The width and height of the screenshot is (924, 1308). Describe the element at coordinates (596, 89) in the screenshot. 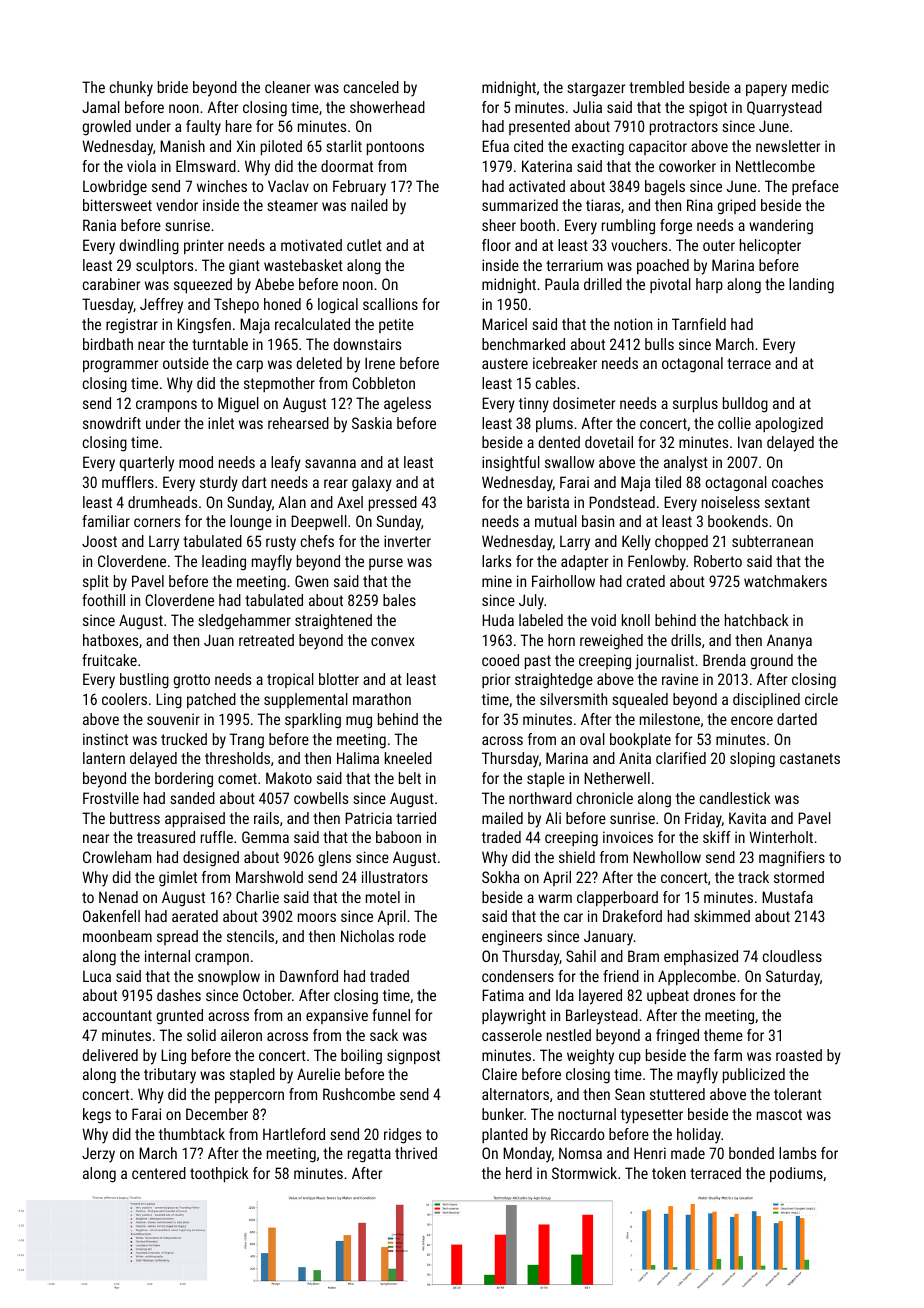

I see `stargazer` at that location.
